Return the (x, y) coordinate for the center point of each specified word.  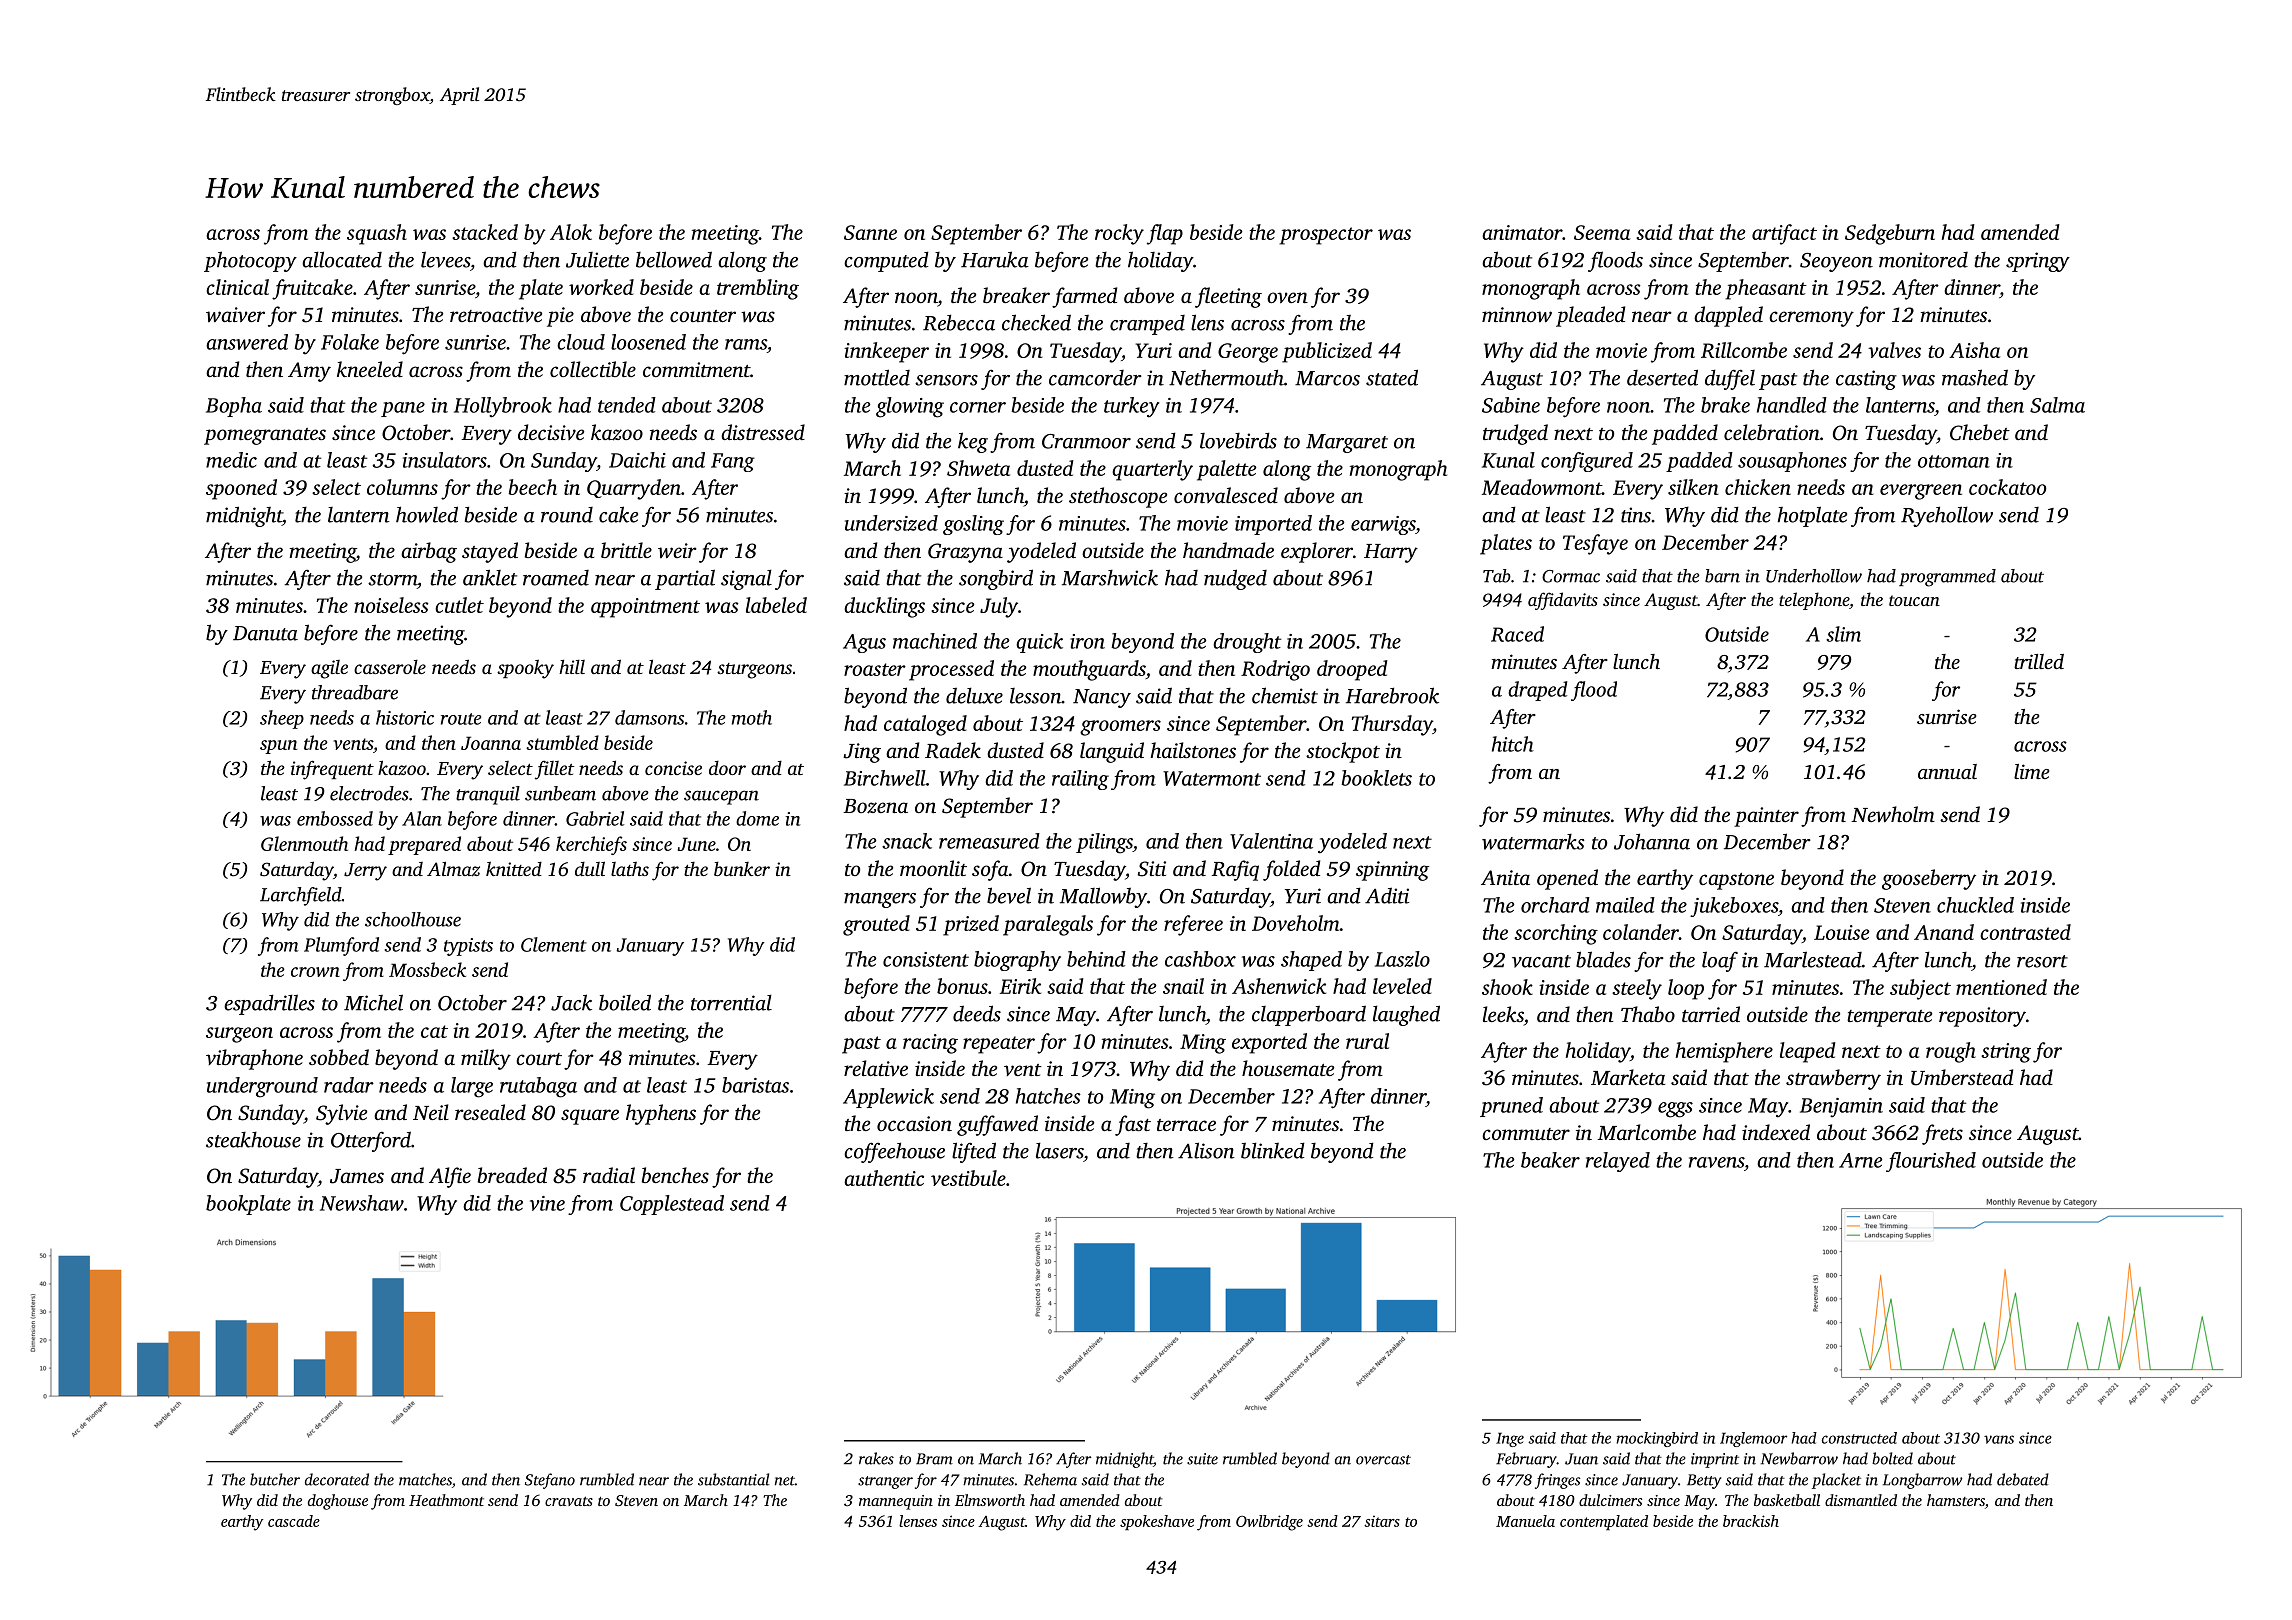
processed (951, 670)
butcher (275, 1479)
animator (1522, 232)
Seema (1602, 232)
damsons (649, 717)
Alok (571, 232)
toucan (1914, 600)
